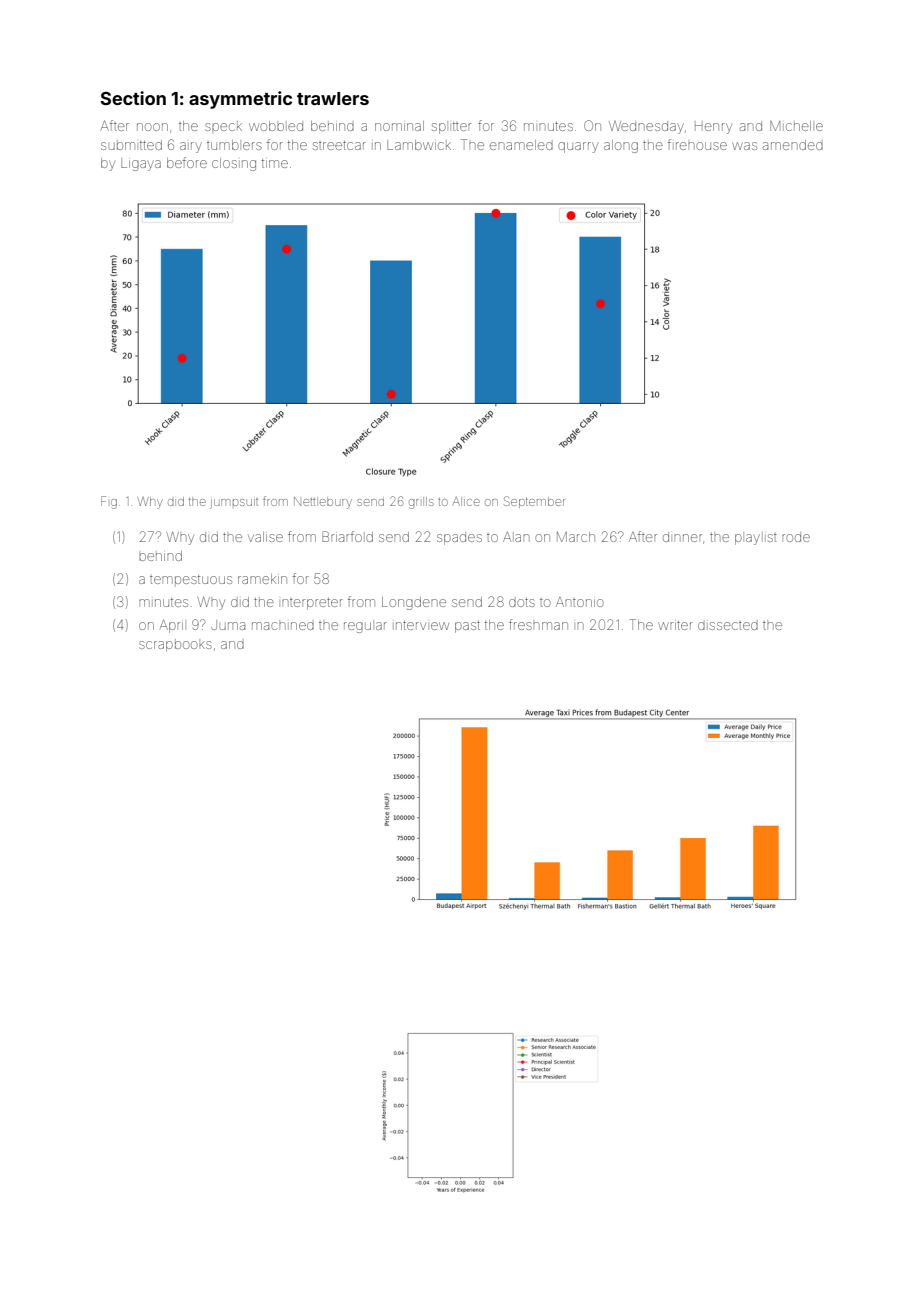 The image size is (924, 1308). I want to click on valise, so click(265, 537).
